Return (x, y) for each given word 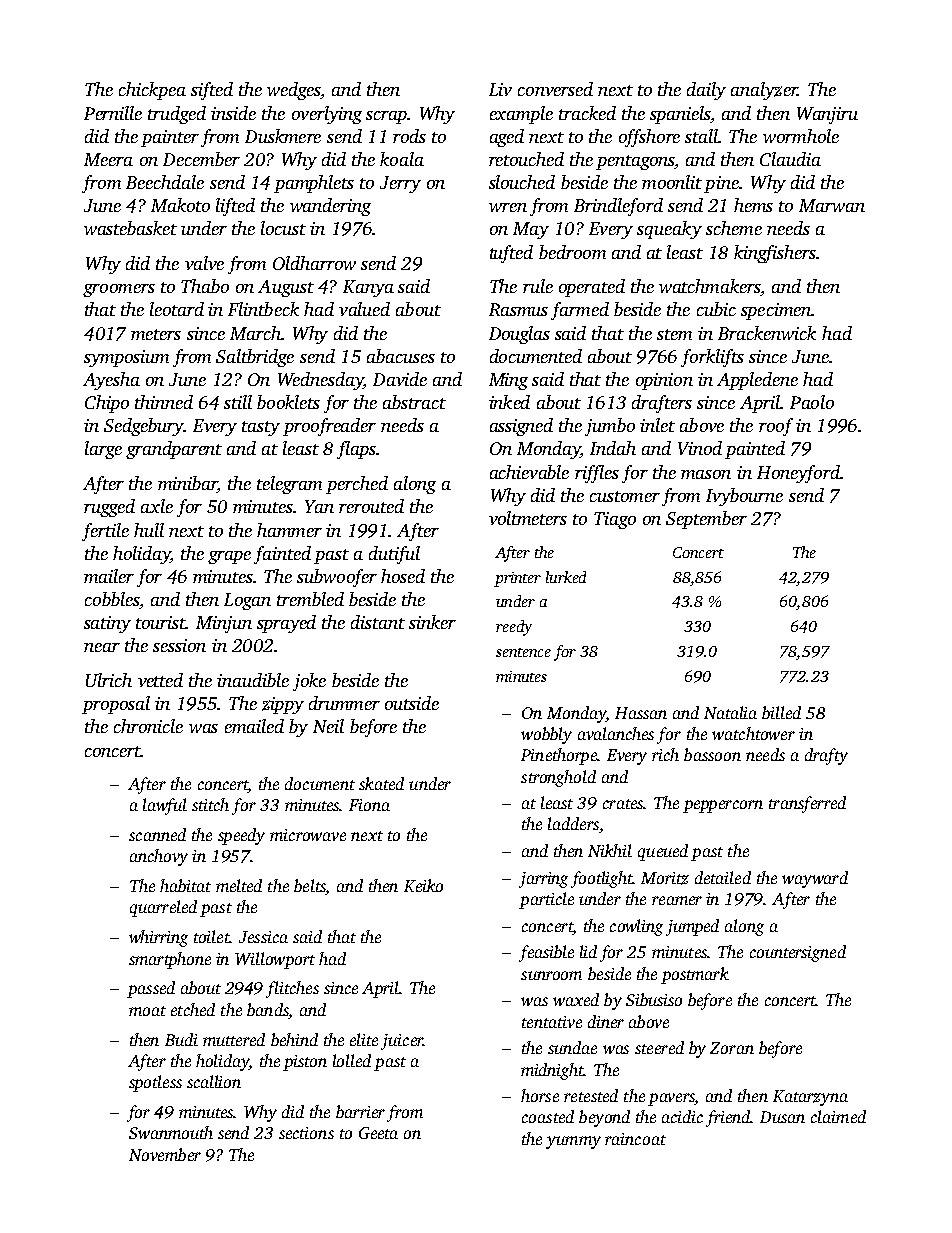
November (165, 1154)
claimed (838, 1116)
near (102, 647)
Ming (508, 381)
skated (381, 783)
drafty (826, 756)
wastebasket (130, 228)
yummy (573, 1142)
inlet (657, 425)
